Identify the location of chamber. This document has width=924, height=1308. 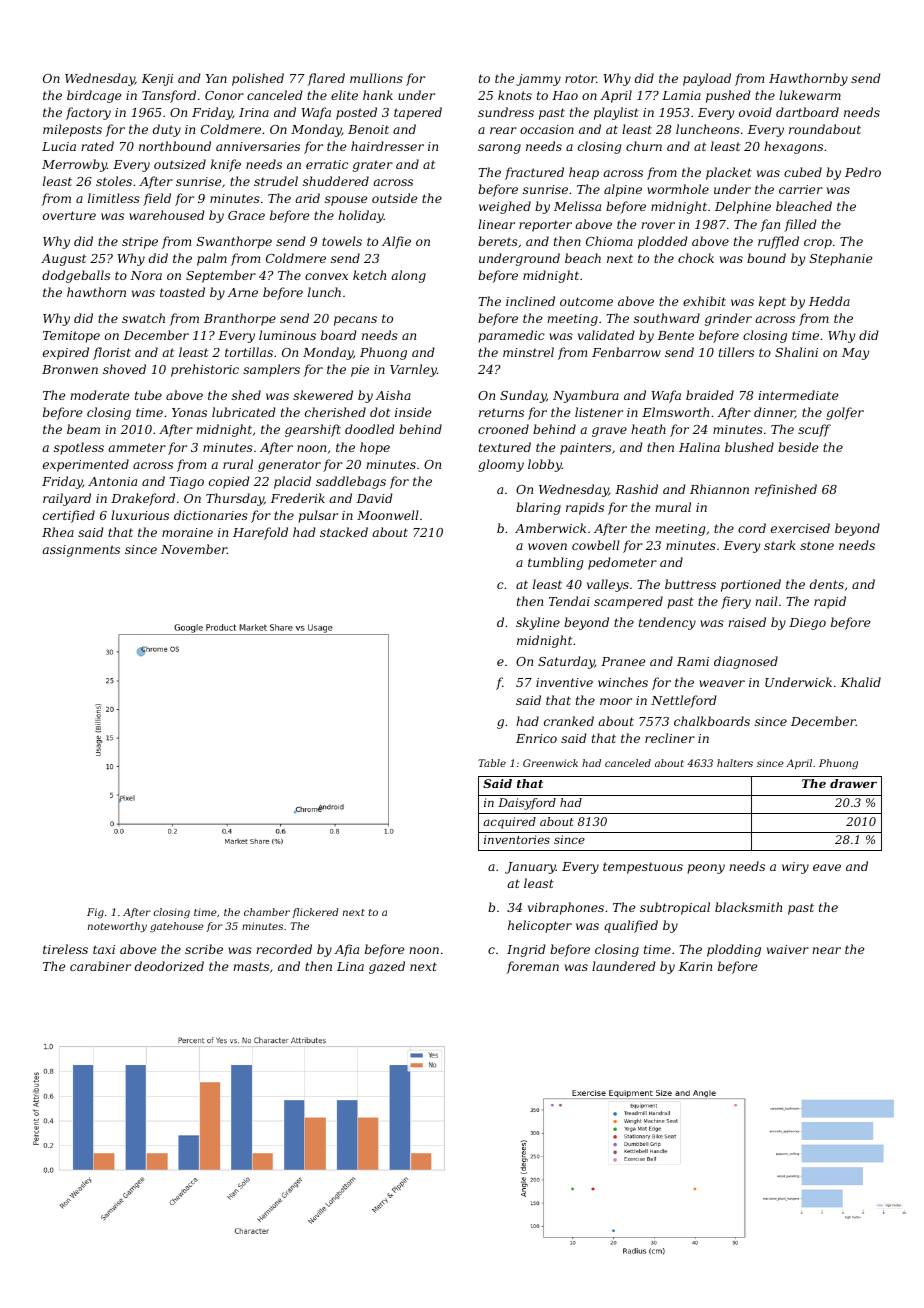
(267, 912).
